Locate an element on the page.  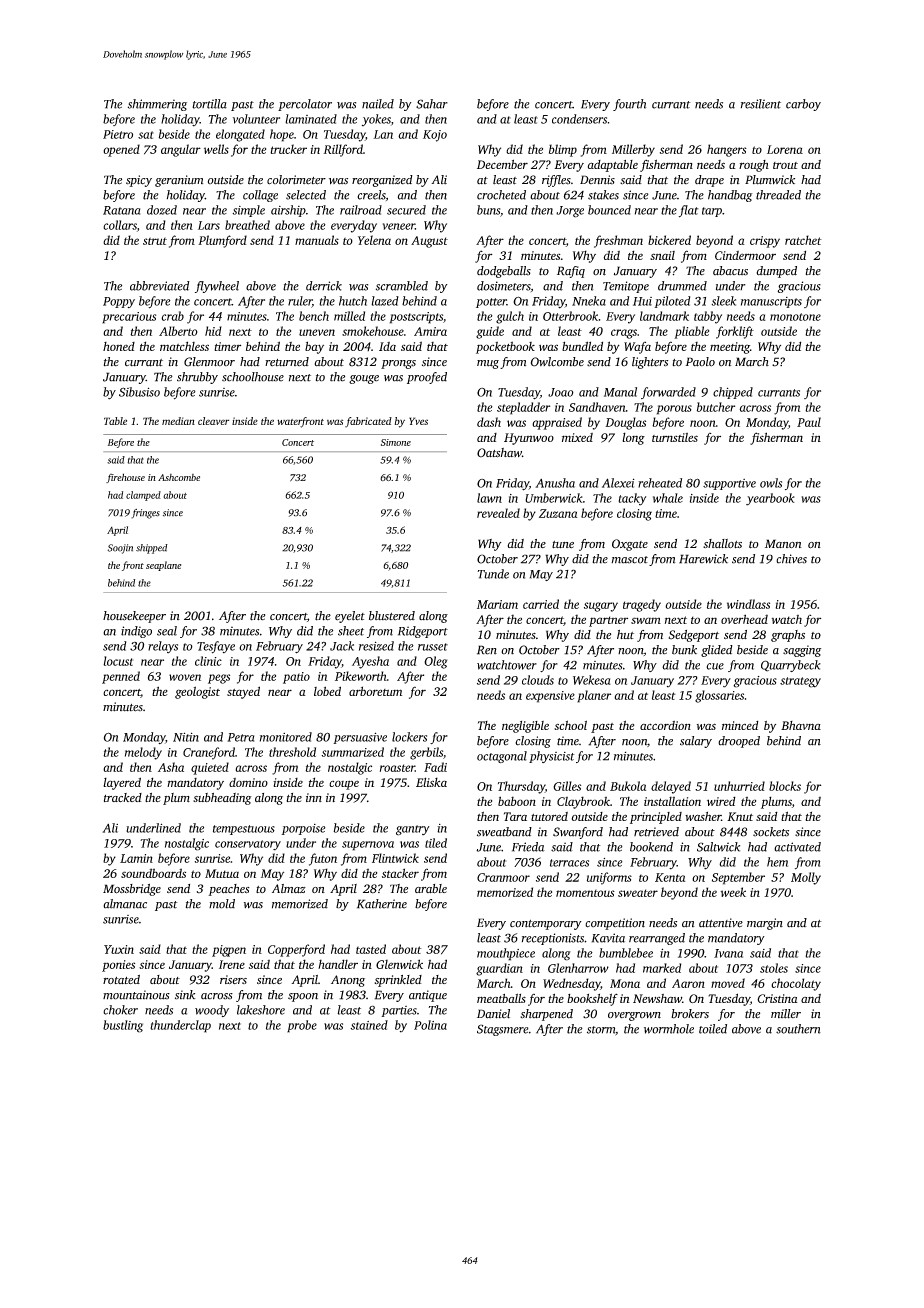
Wednesday is located at coordinates (571, 984).
